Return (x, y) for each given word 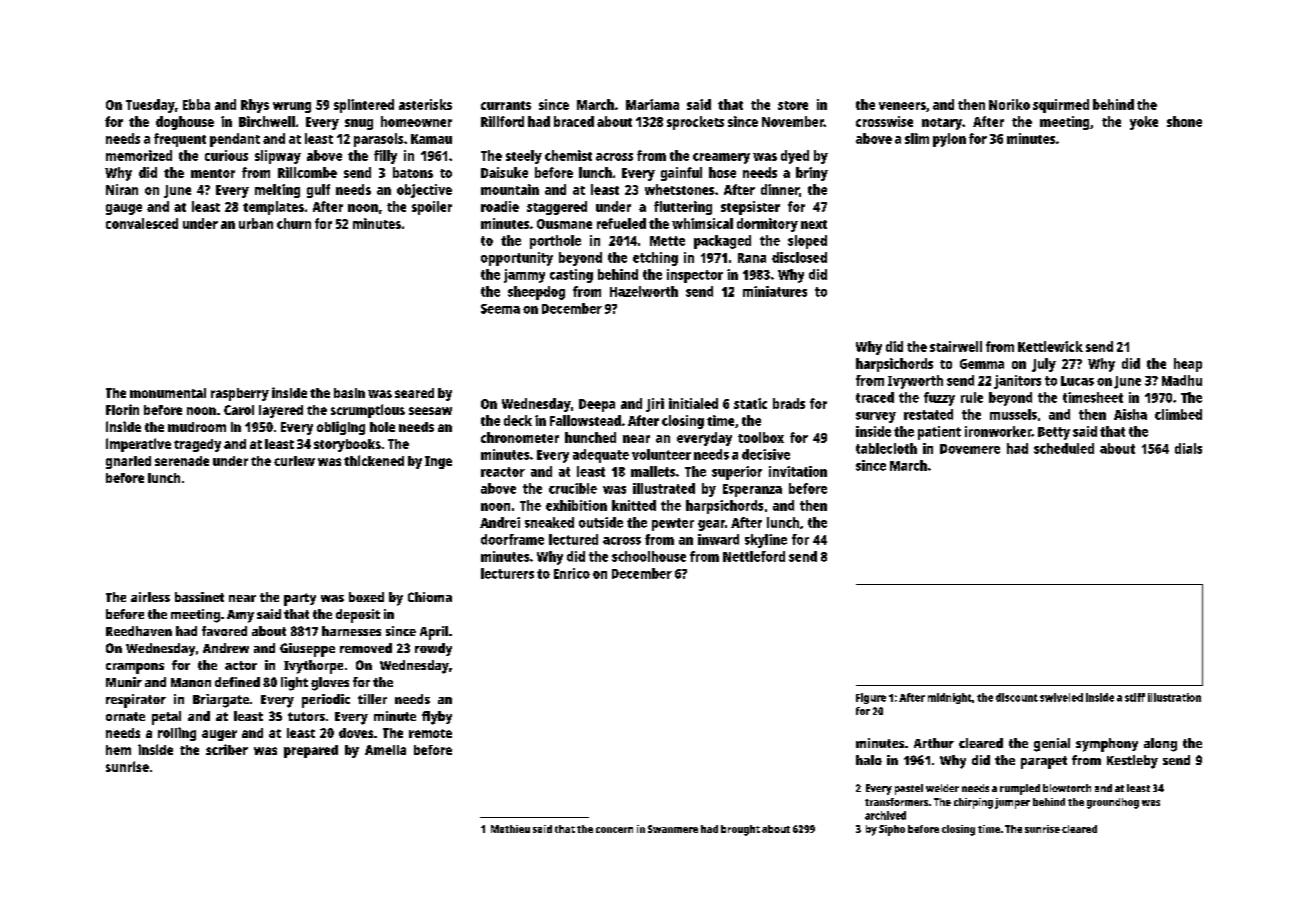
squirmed (1061, 106)
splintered (364, 106)
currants (506, 105)
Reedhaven (139, 631)
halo (869, 760)
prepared (311, 751)
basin (349, 393)
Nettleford (754, 556)
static (750, 403)
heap (1188, 365)
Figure (871, 698)
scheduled (1064, 448)
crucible (573, 488)
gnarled (128, 462)
